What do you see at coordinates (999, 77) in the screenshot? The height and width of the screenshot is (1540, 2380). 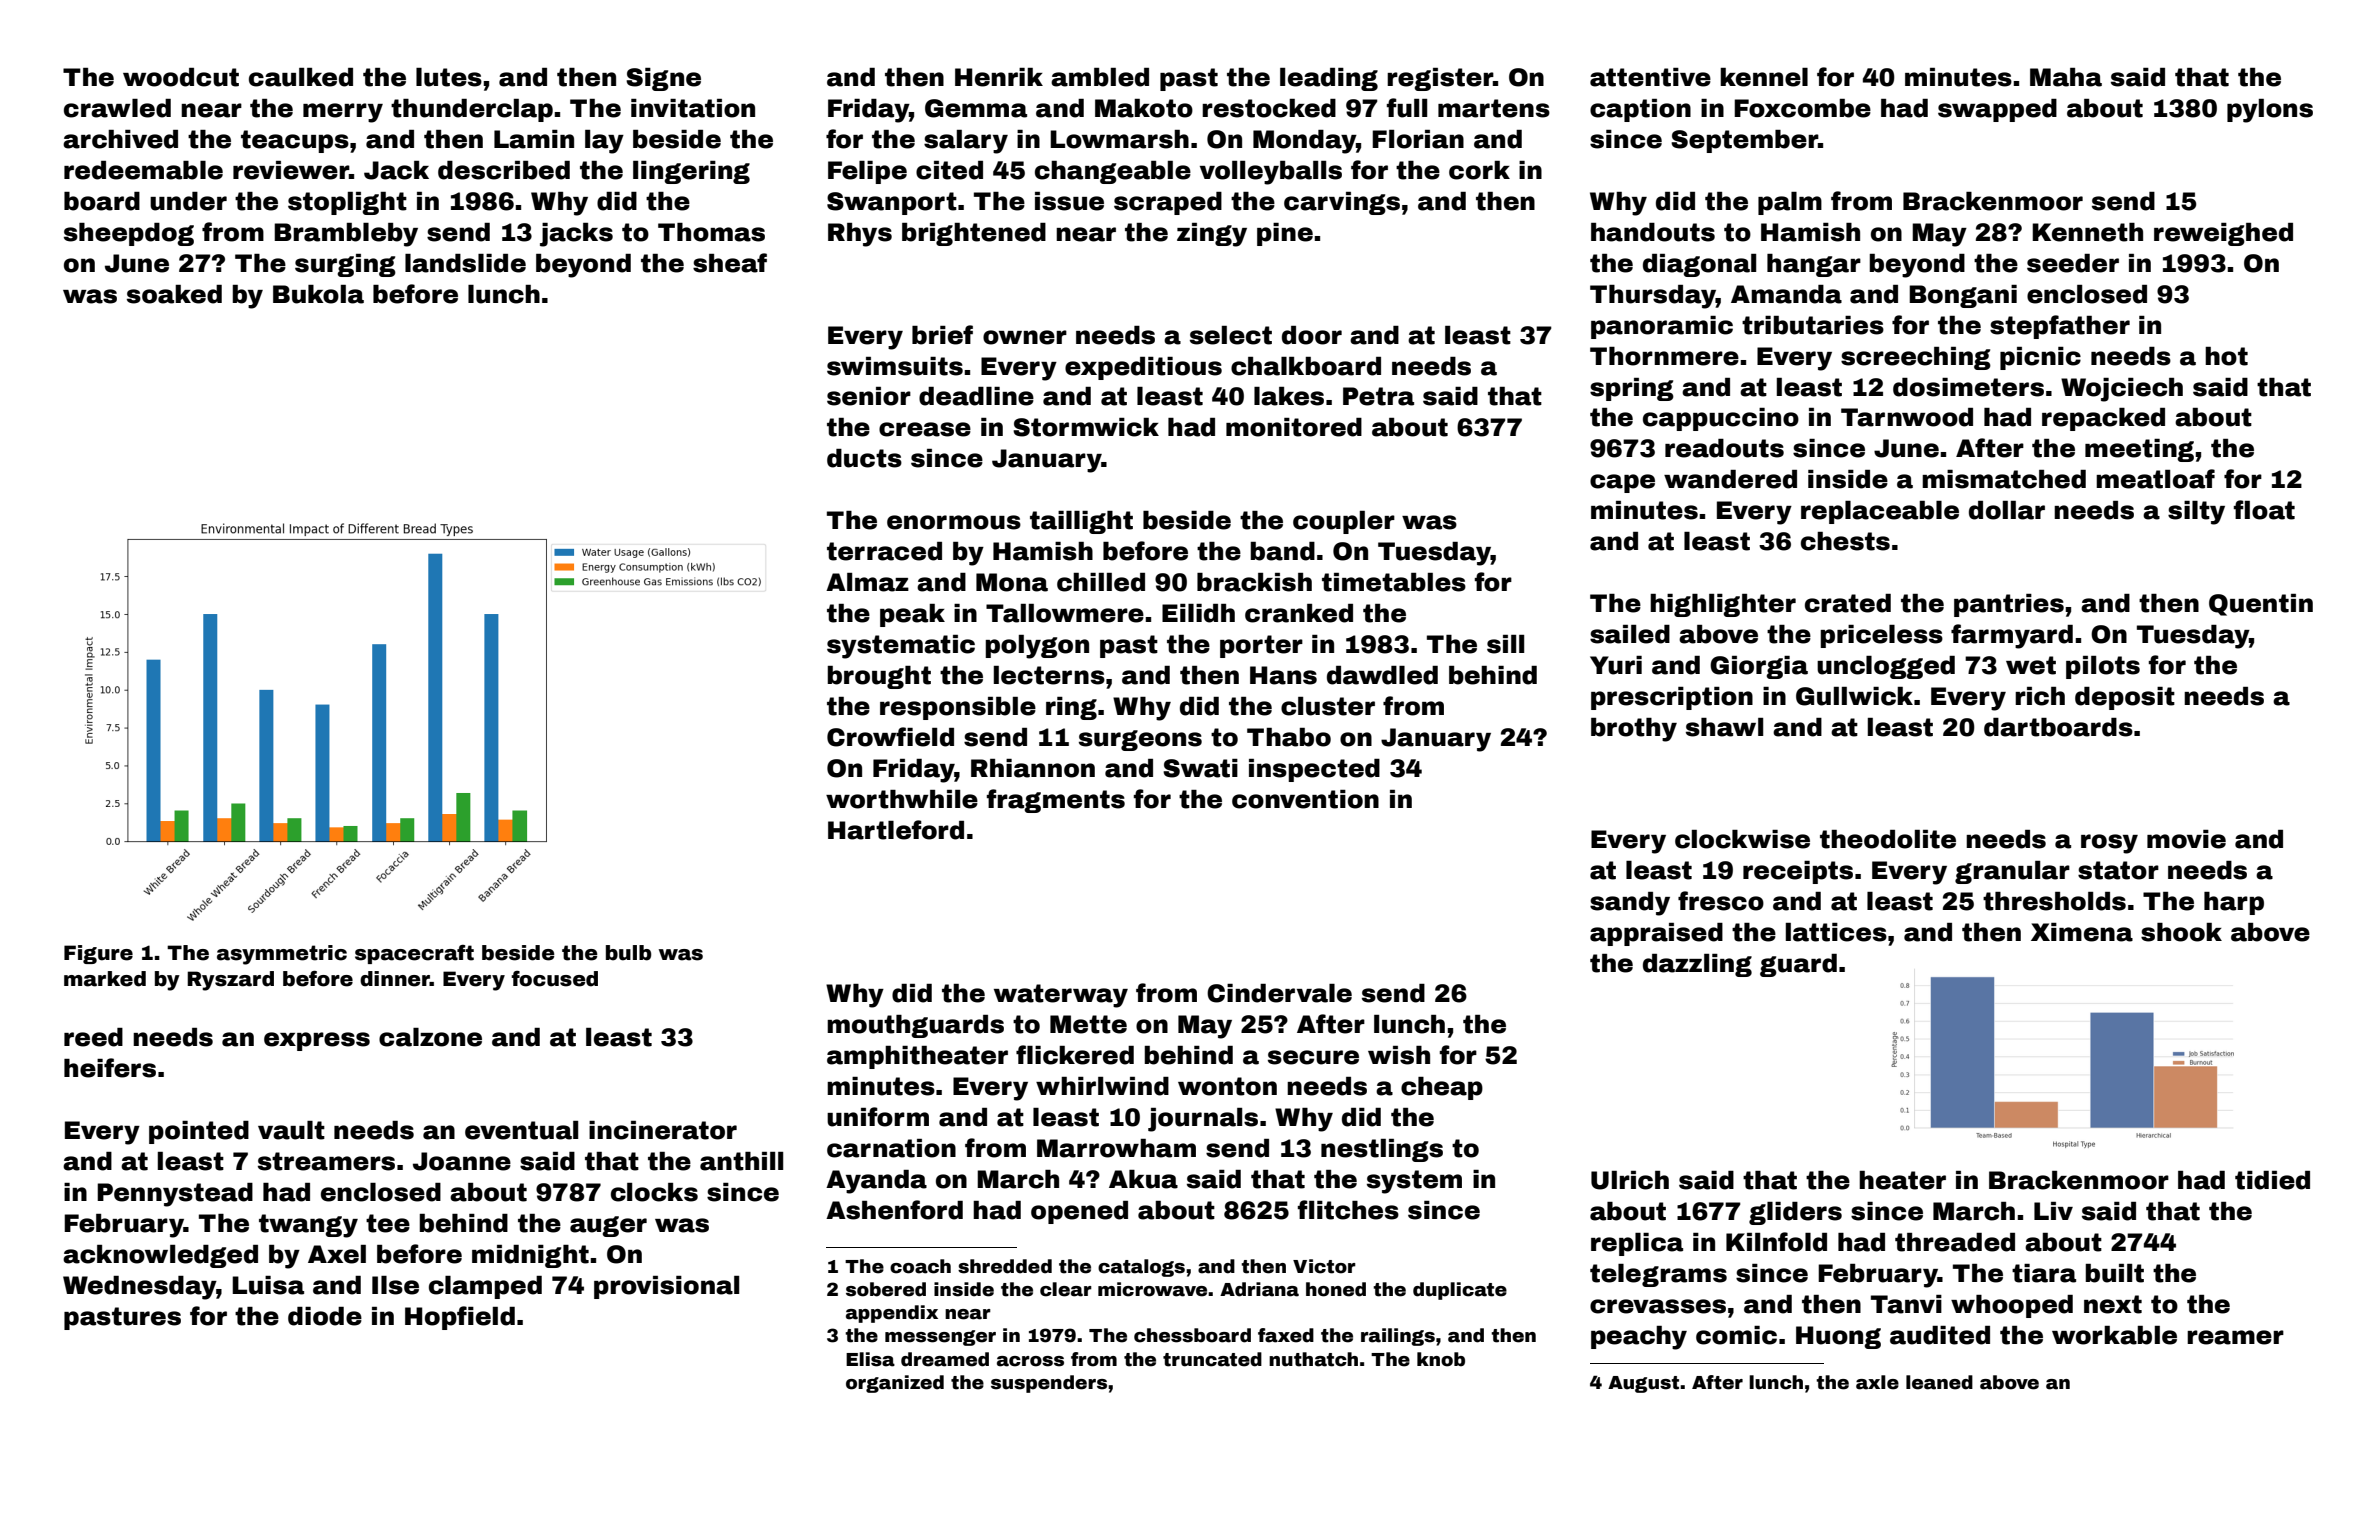 I see `Henrik` at bounding box center [999, 77].
